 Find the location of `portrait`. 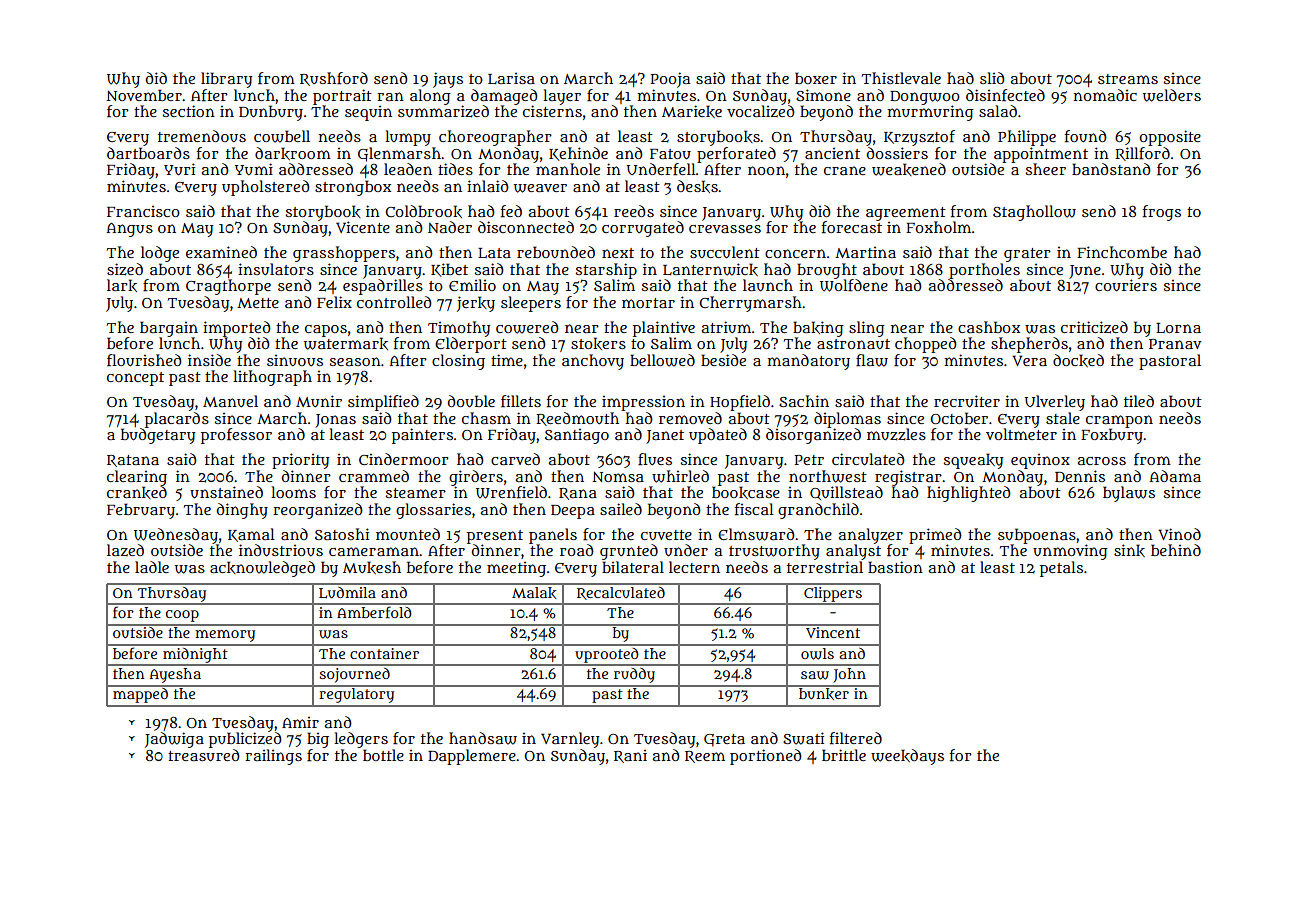

portrait is located at coordinates (342, 97).
